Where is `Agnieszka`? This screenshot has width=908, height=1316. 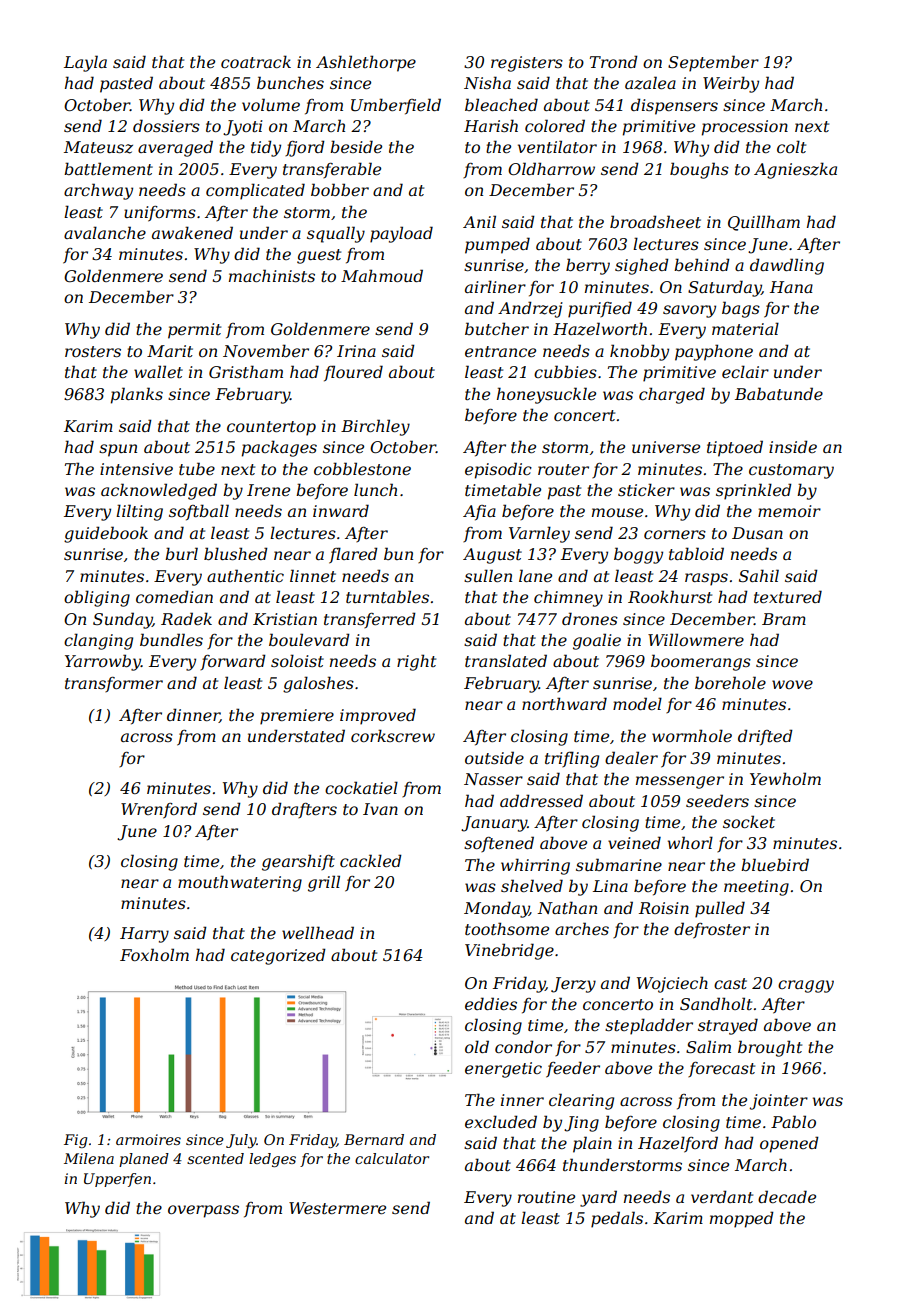
Agnieszka is located at coordinates (795, 170).
